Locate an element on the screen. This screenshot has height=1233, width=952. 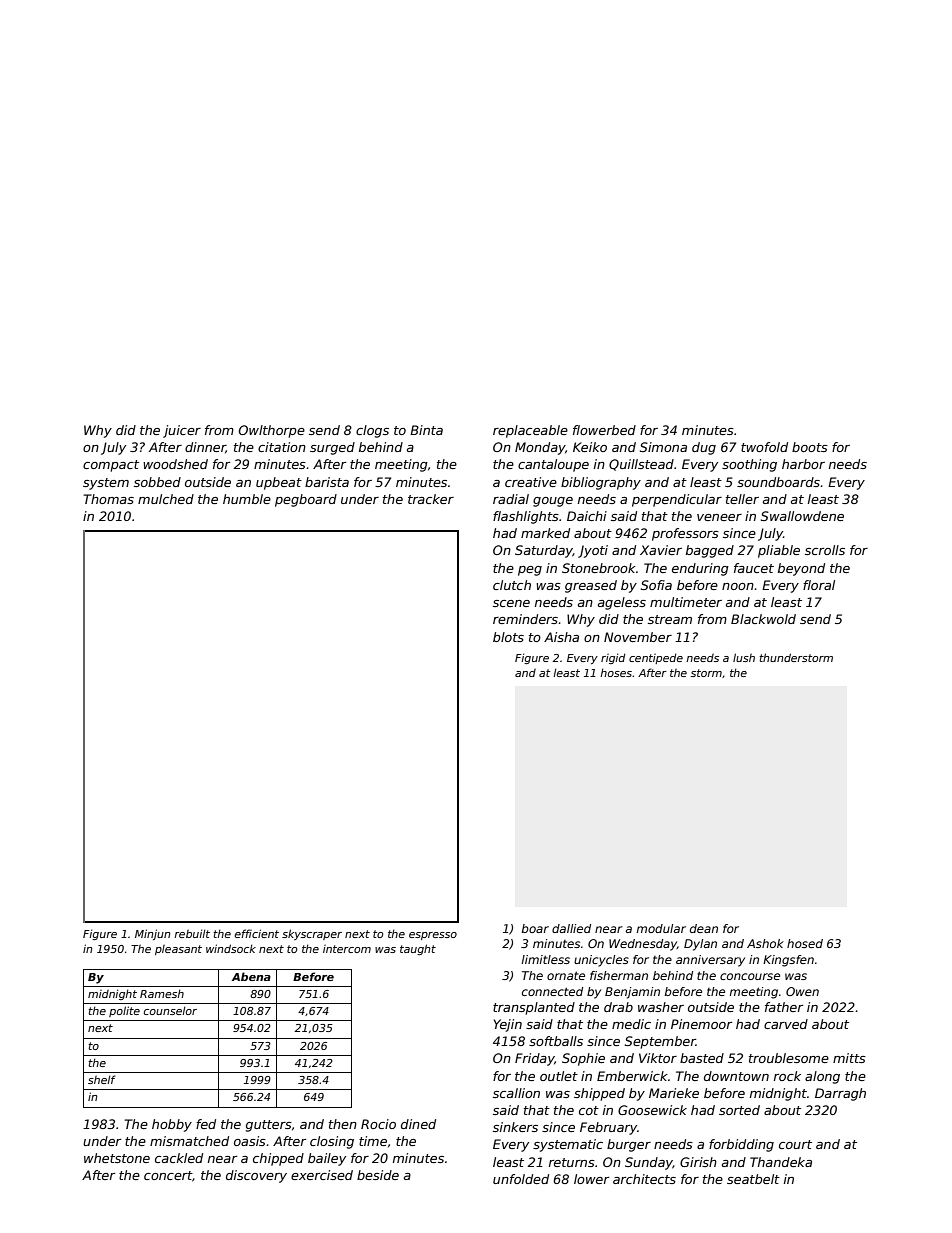
humble is located at coordinates (247, 499).
